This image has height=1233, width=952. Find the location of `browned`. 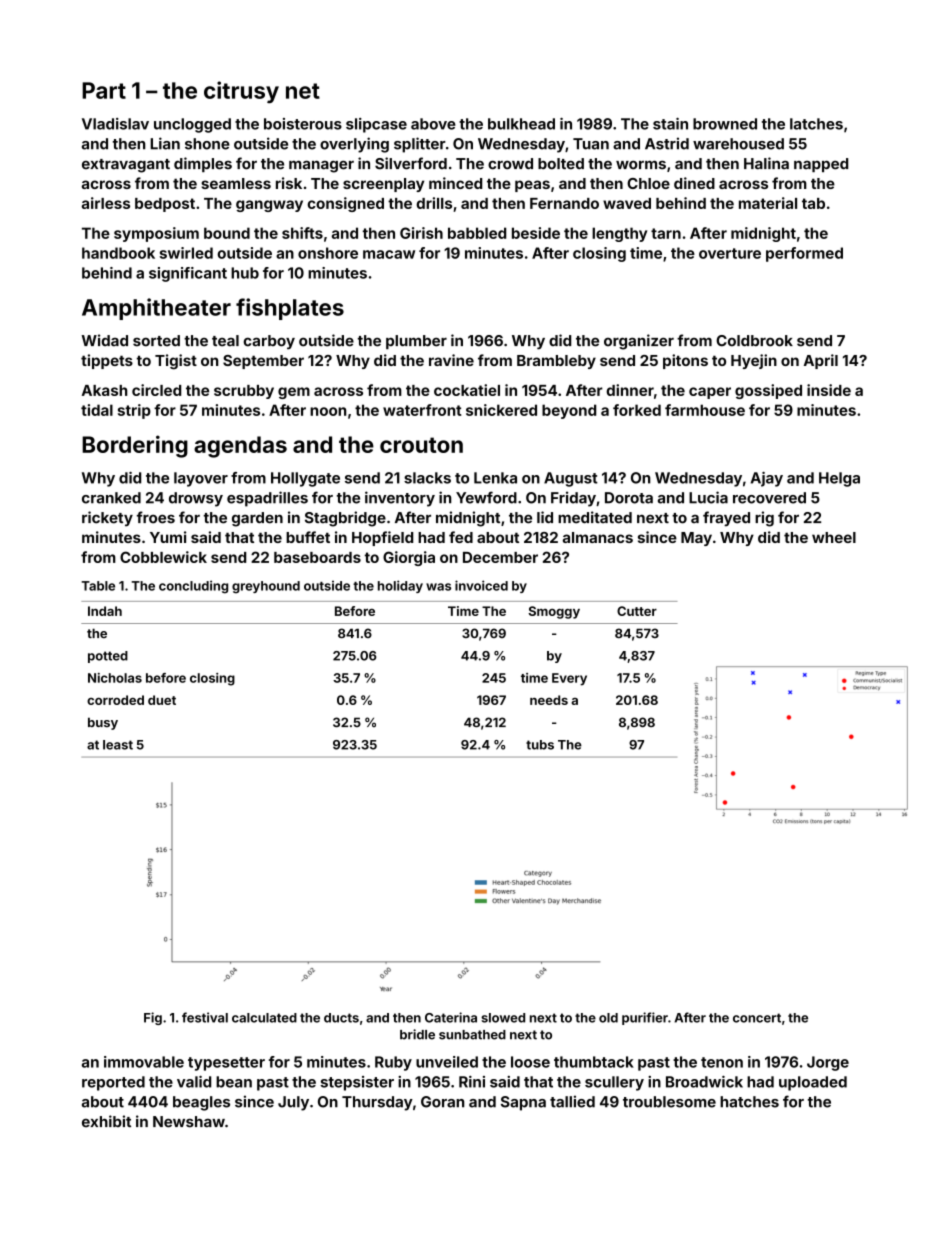

browned is located at coordinates (725, 124).
